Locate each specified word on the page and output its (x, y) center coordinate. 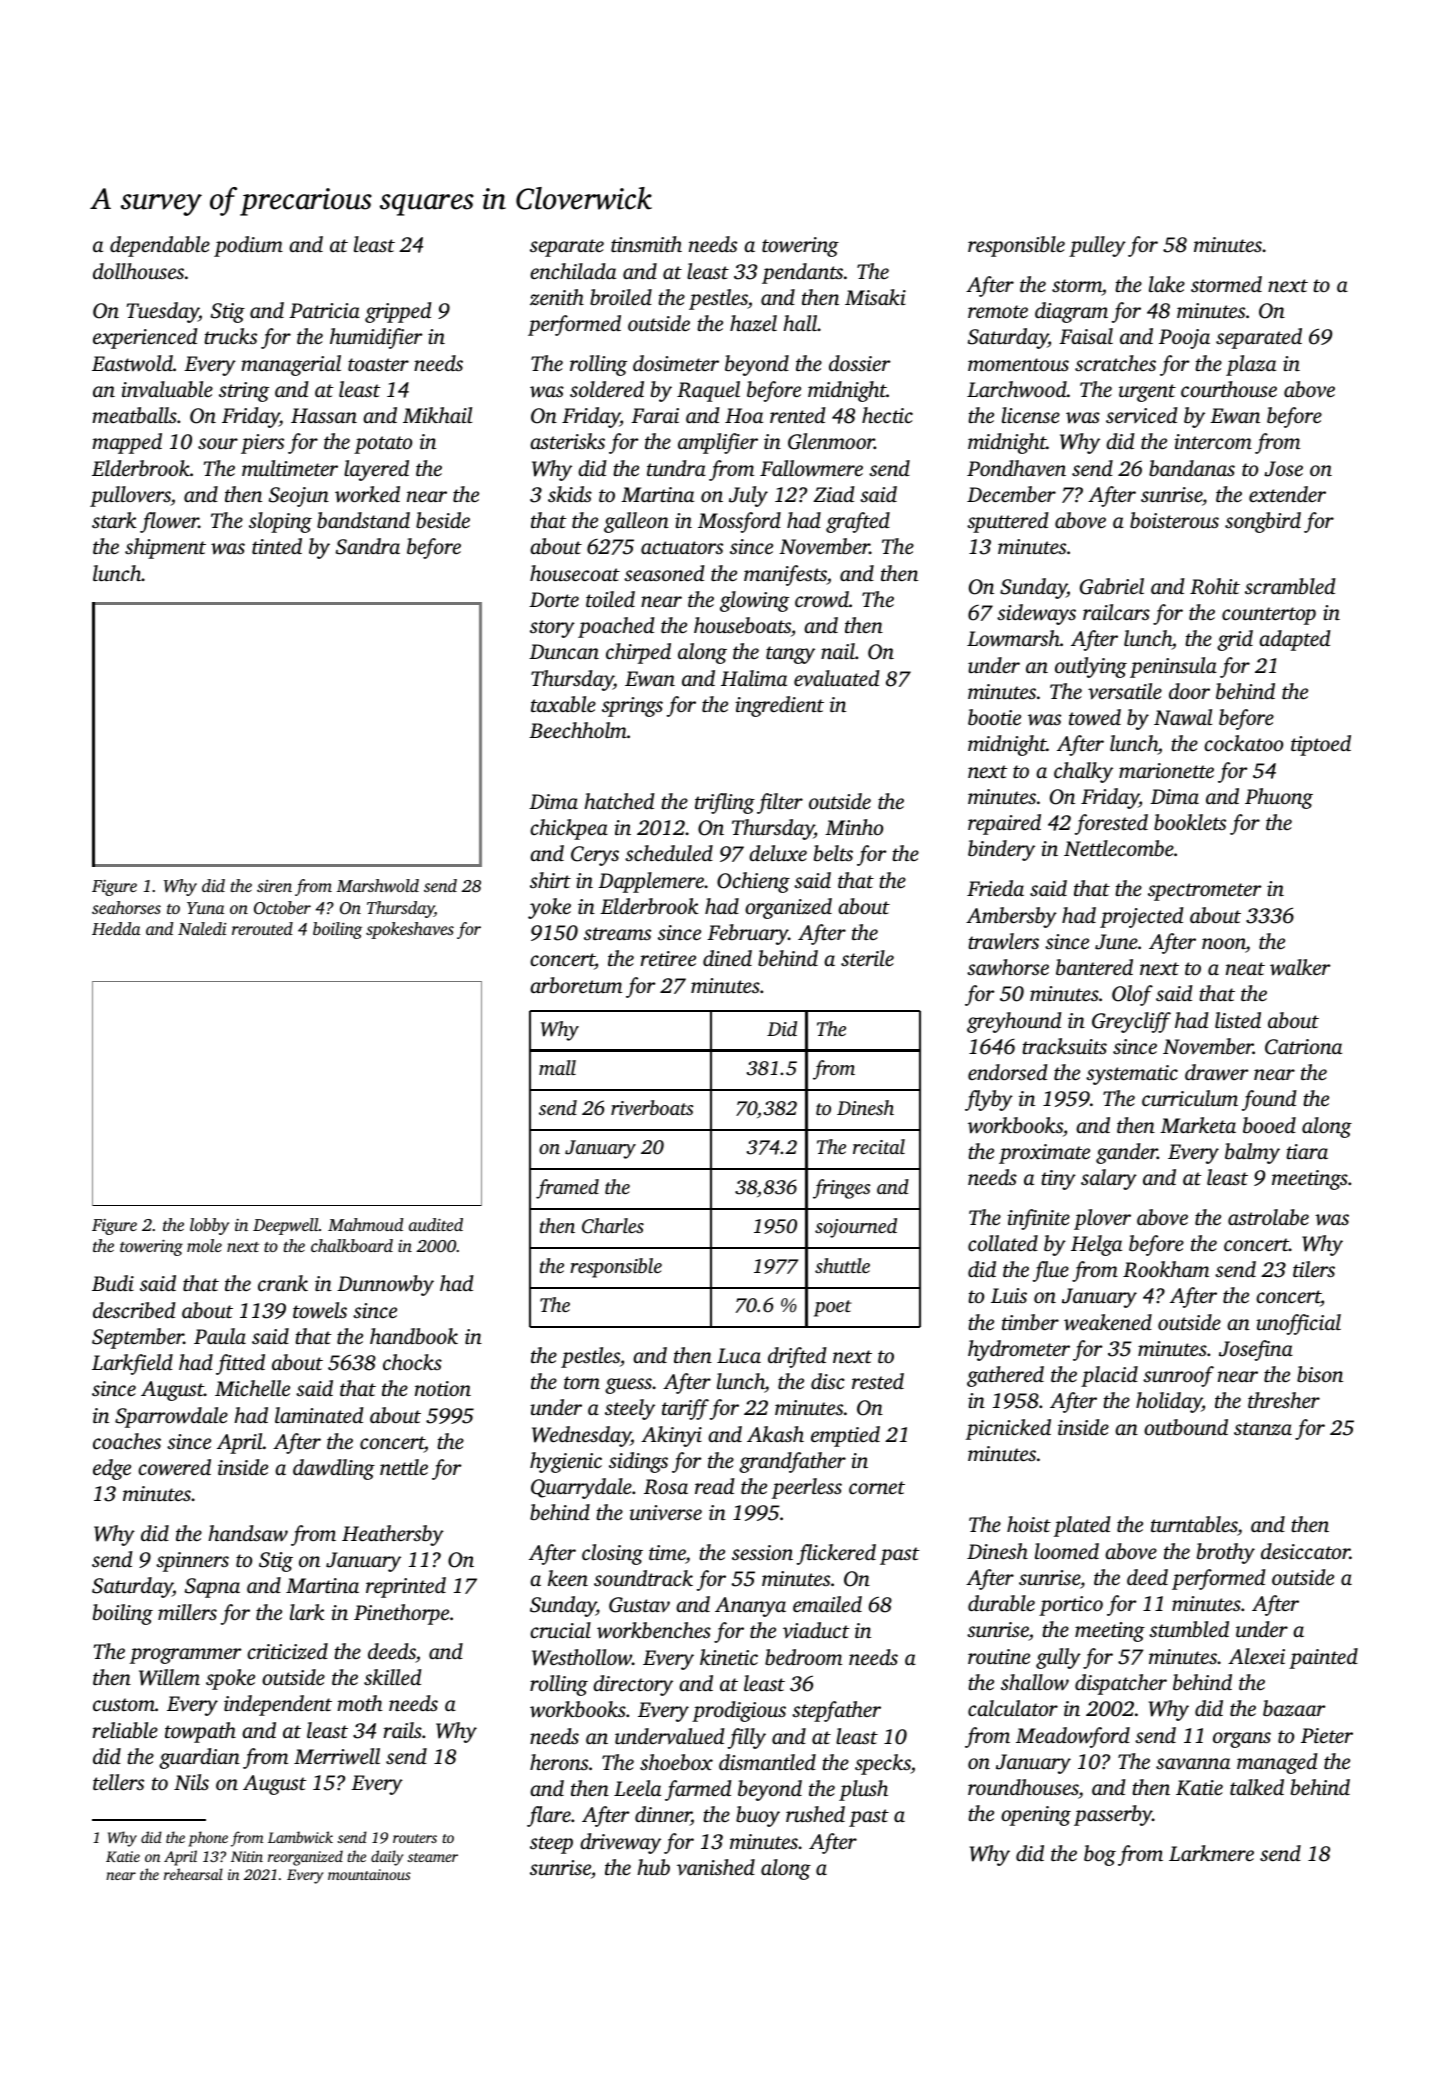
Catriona (1303, 1047)
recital (879, 1146)
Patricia (324, 310)
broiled (621, 297)
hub (653, 1867)
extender (1287, 494)
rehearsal (193, 1874)
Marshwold (378, 885)
